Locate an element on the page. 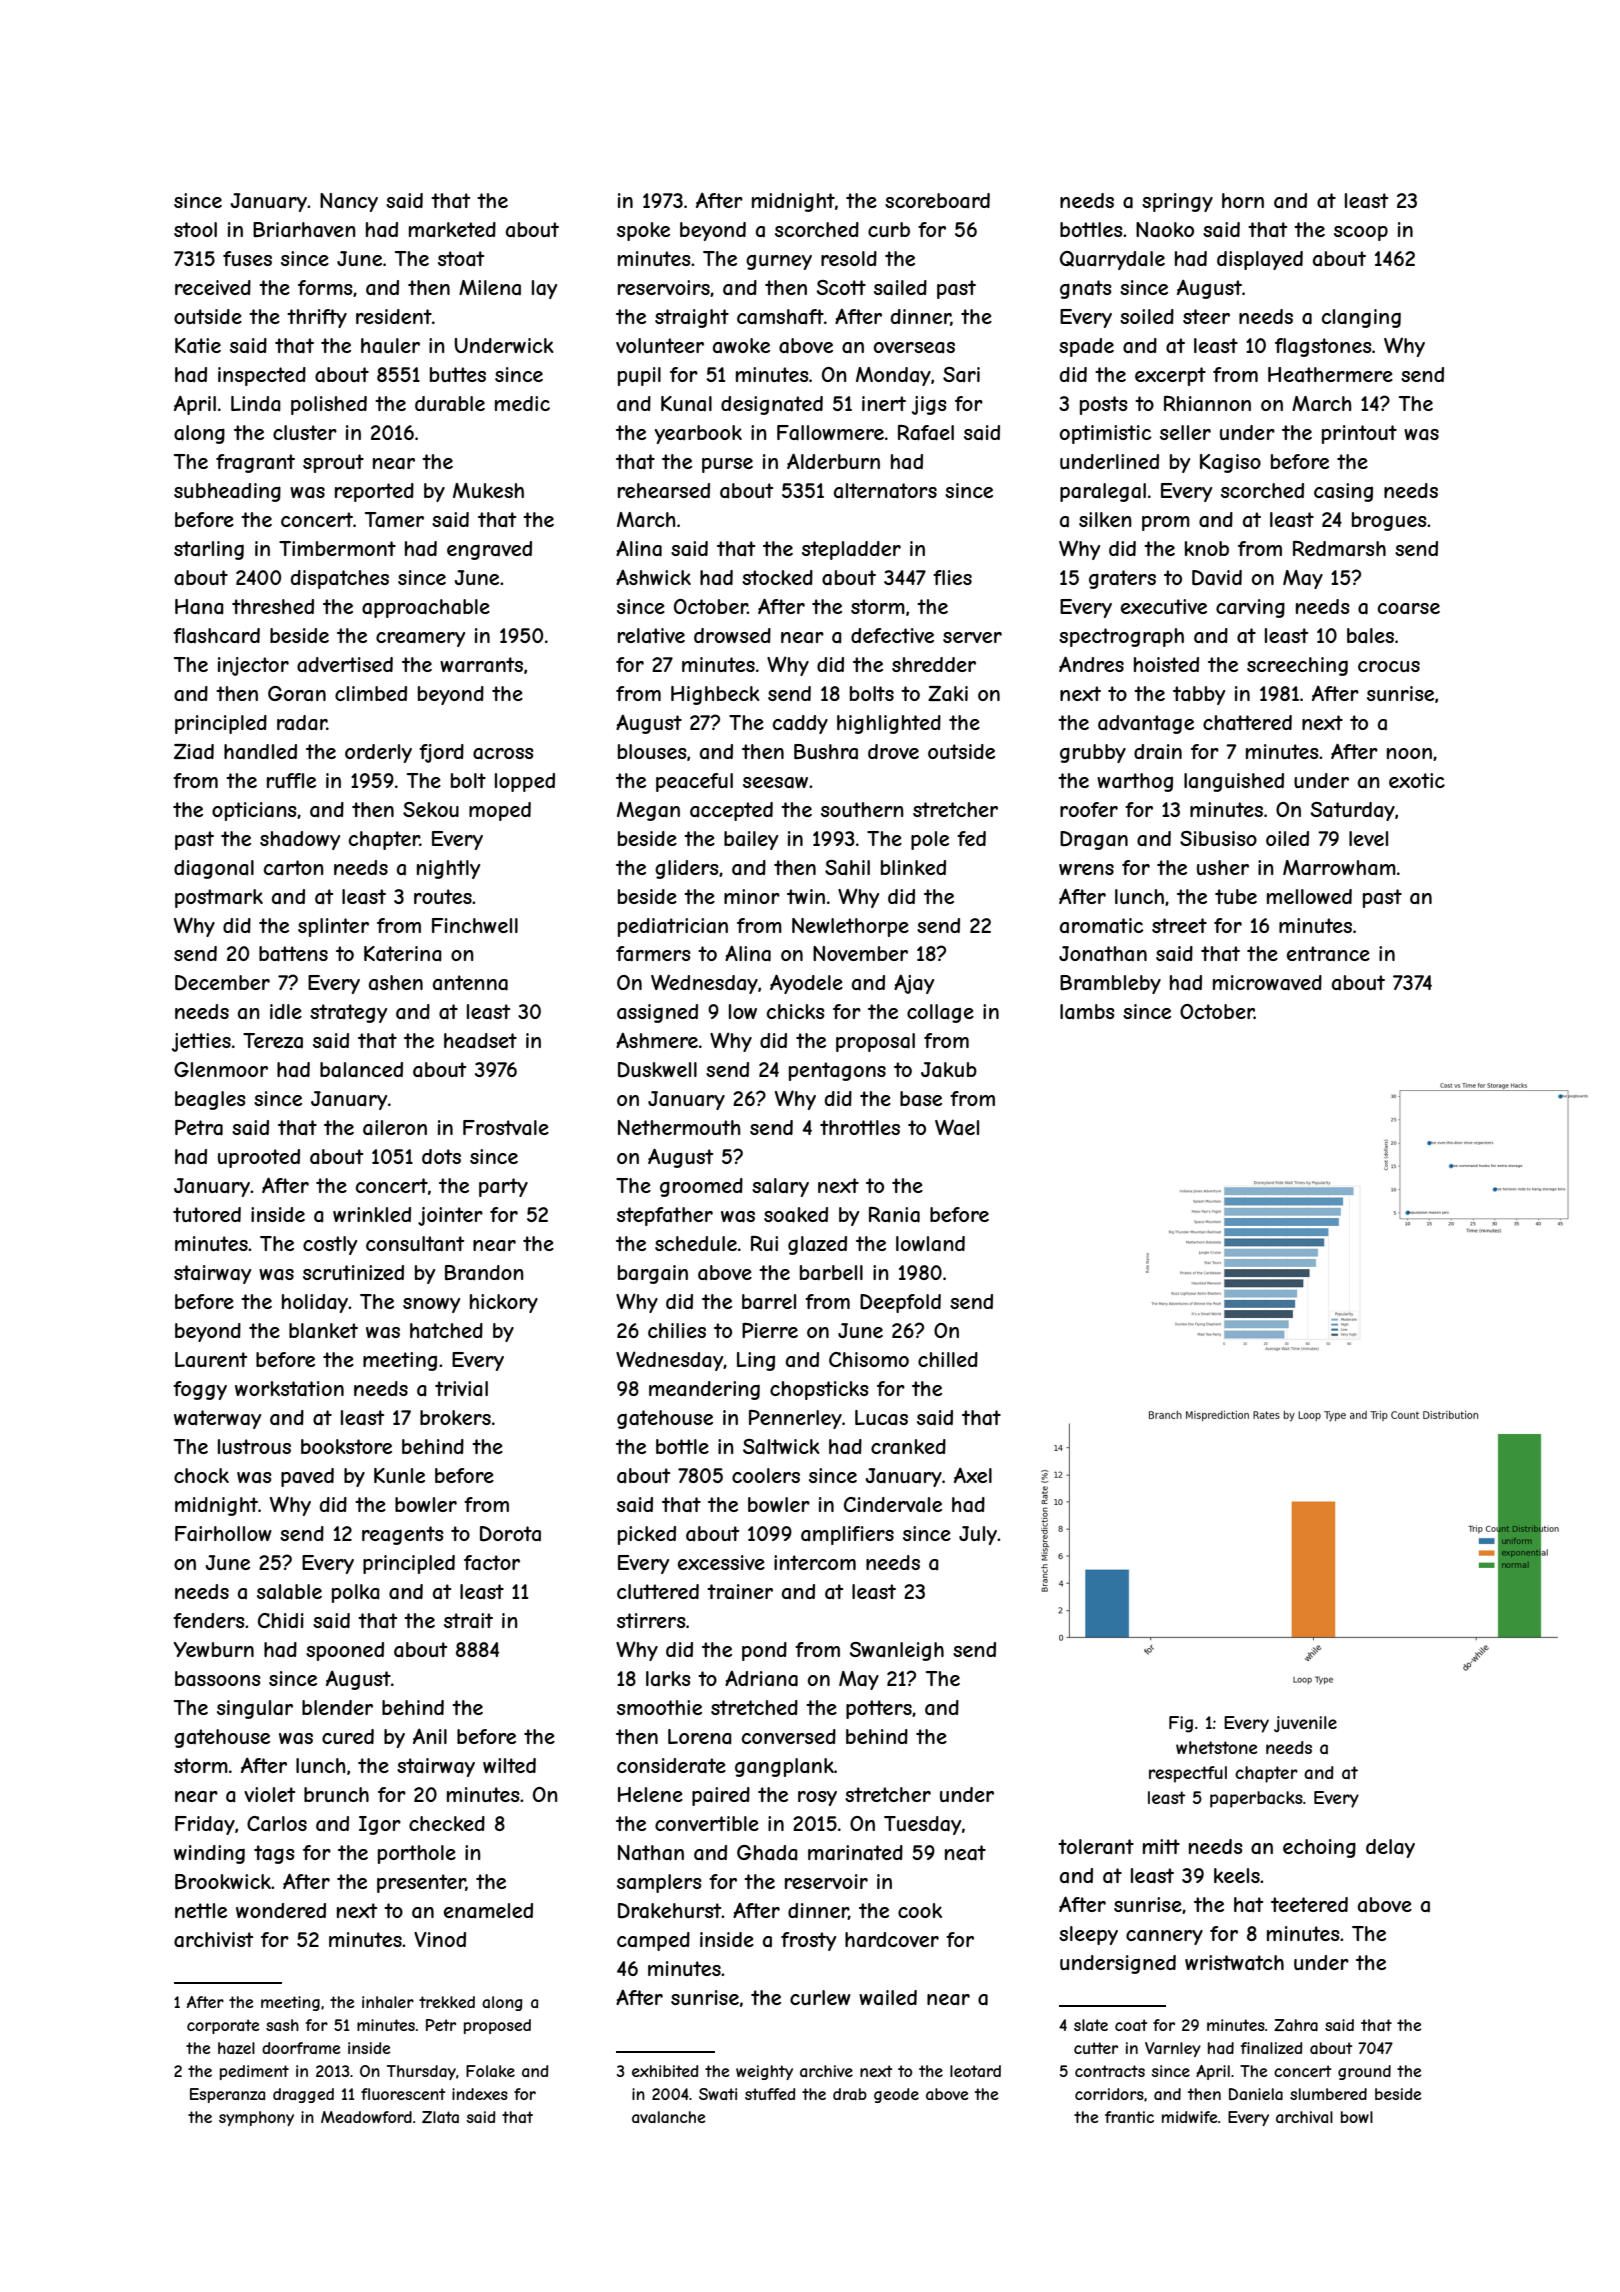 This page has width=1620, height=2292. scoreboard is located at coordinates (937, 200).
